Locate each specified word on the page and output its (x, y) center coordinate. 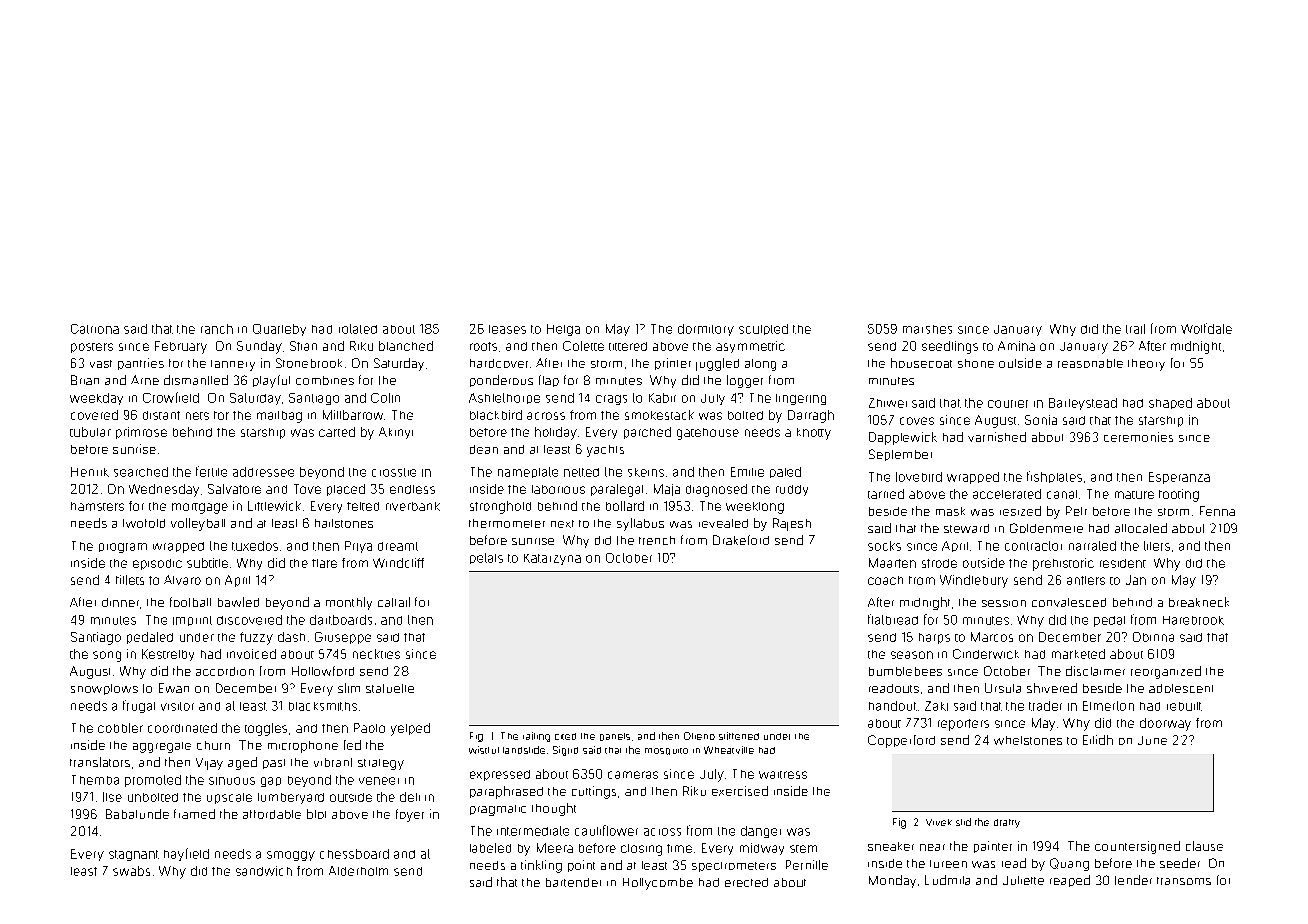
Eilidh (1098, 740)
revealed (723, 523)
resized (1020, 511)
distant (161, 415)
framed (194, 814)
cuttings (594, 792)
